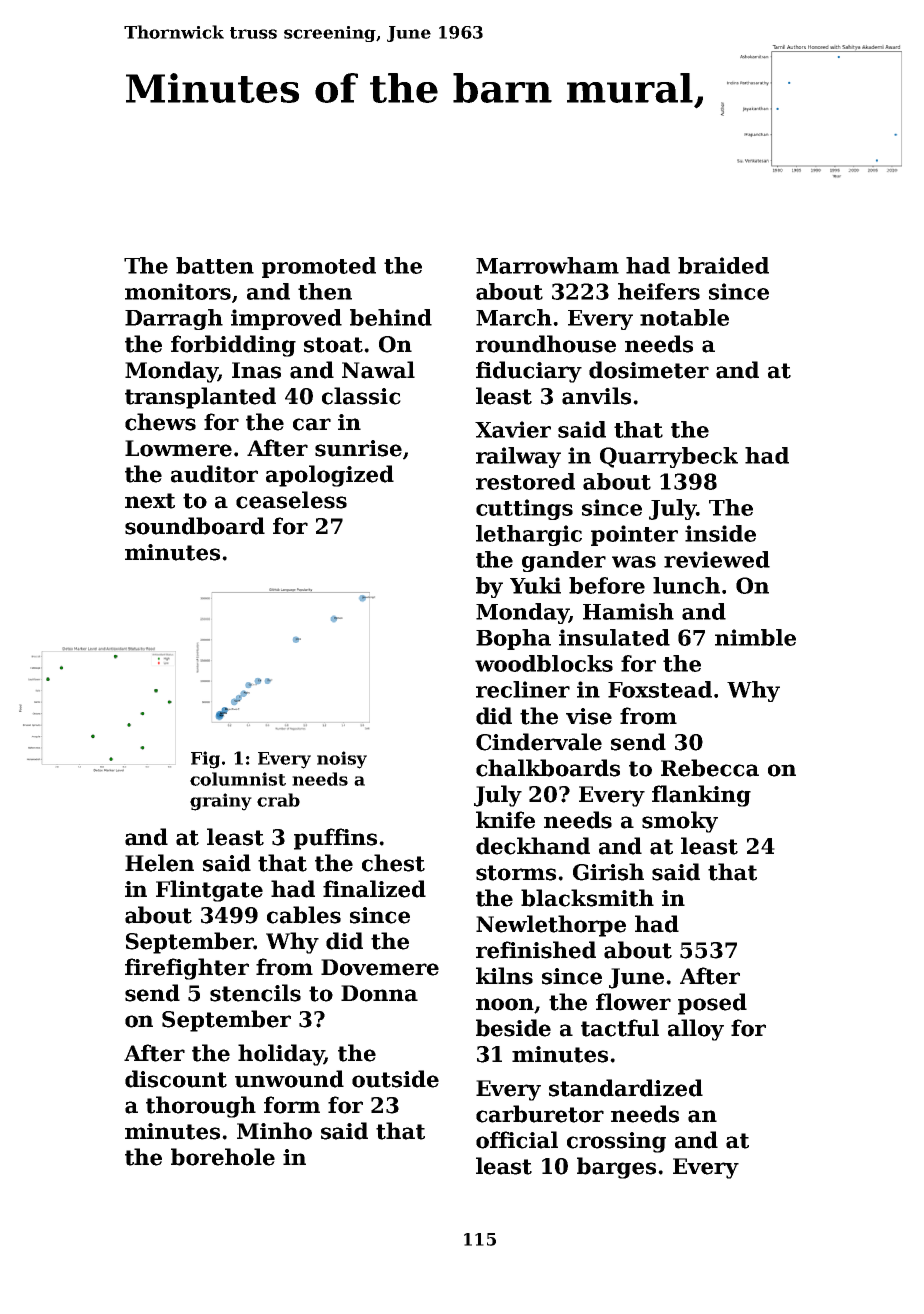 This screenshot has width=924, height=1314. Describe the element at coordinates (680, 822) in the screenshot. I see `smoky` at that location.
